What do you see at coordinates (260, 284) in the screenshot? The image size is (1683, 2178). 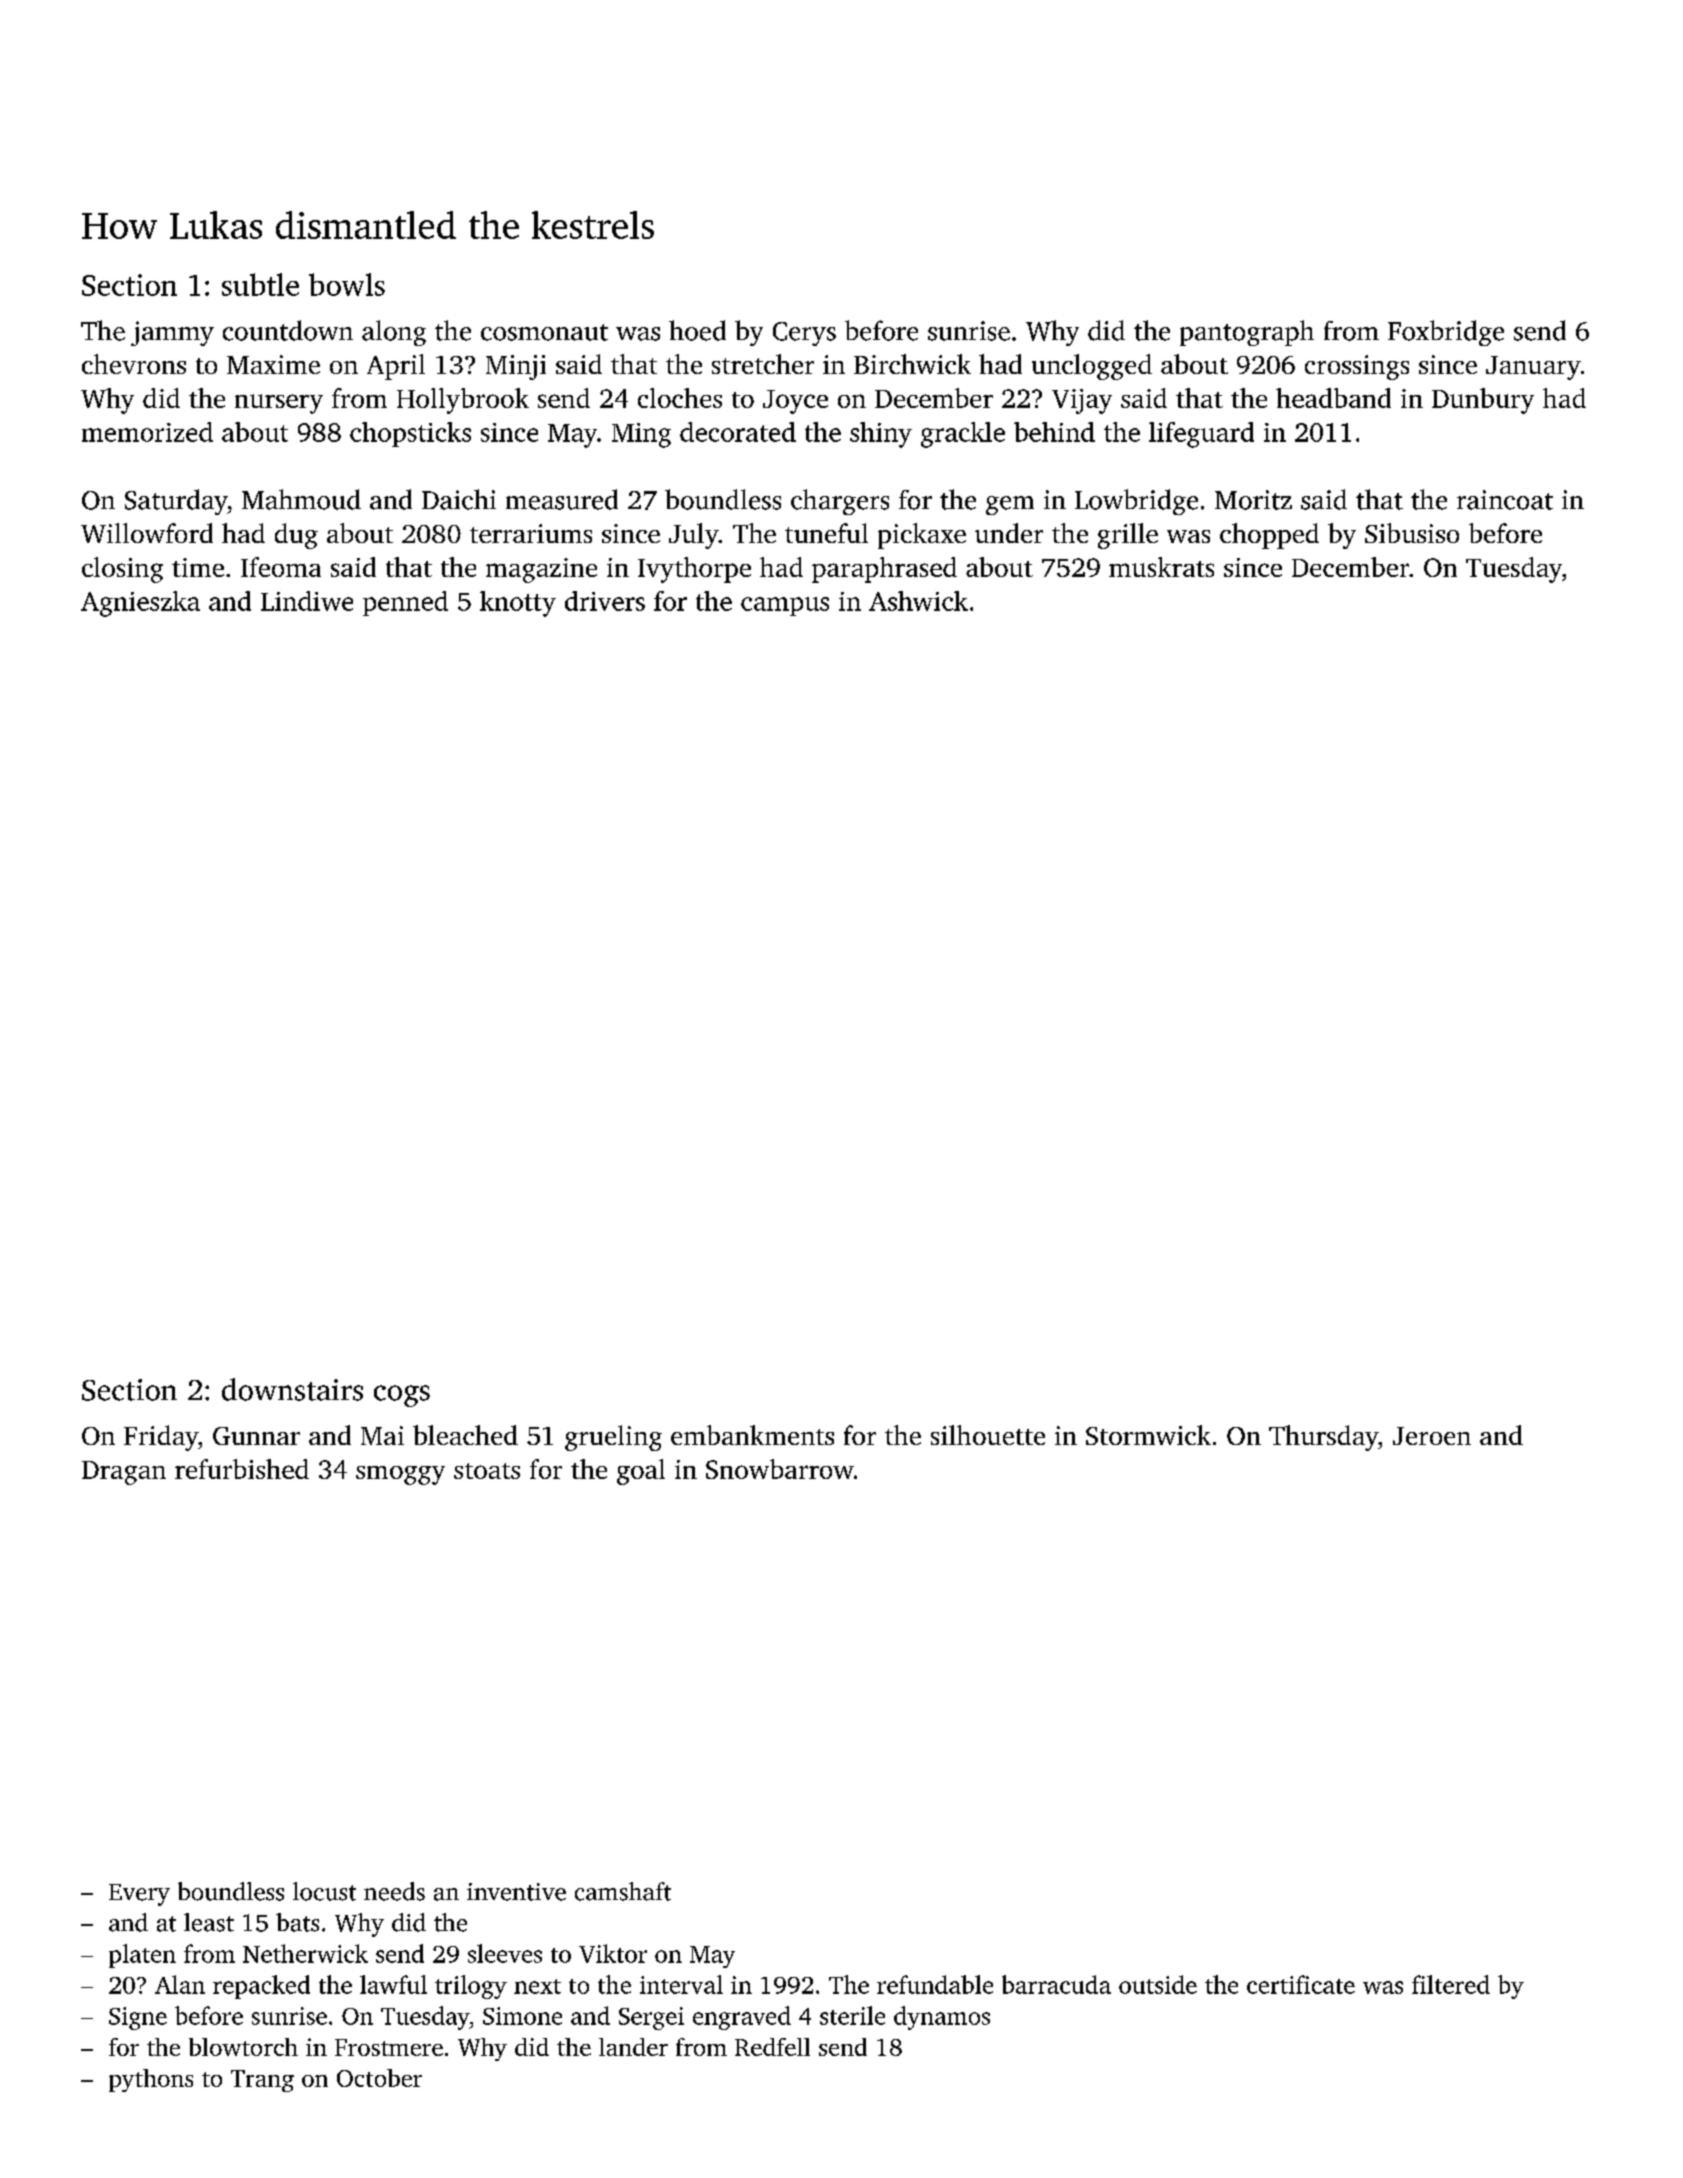 I see `subtle` at bounding box center [260, 284].
